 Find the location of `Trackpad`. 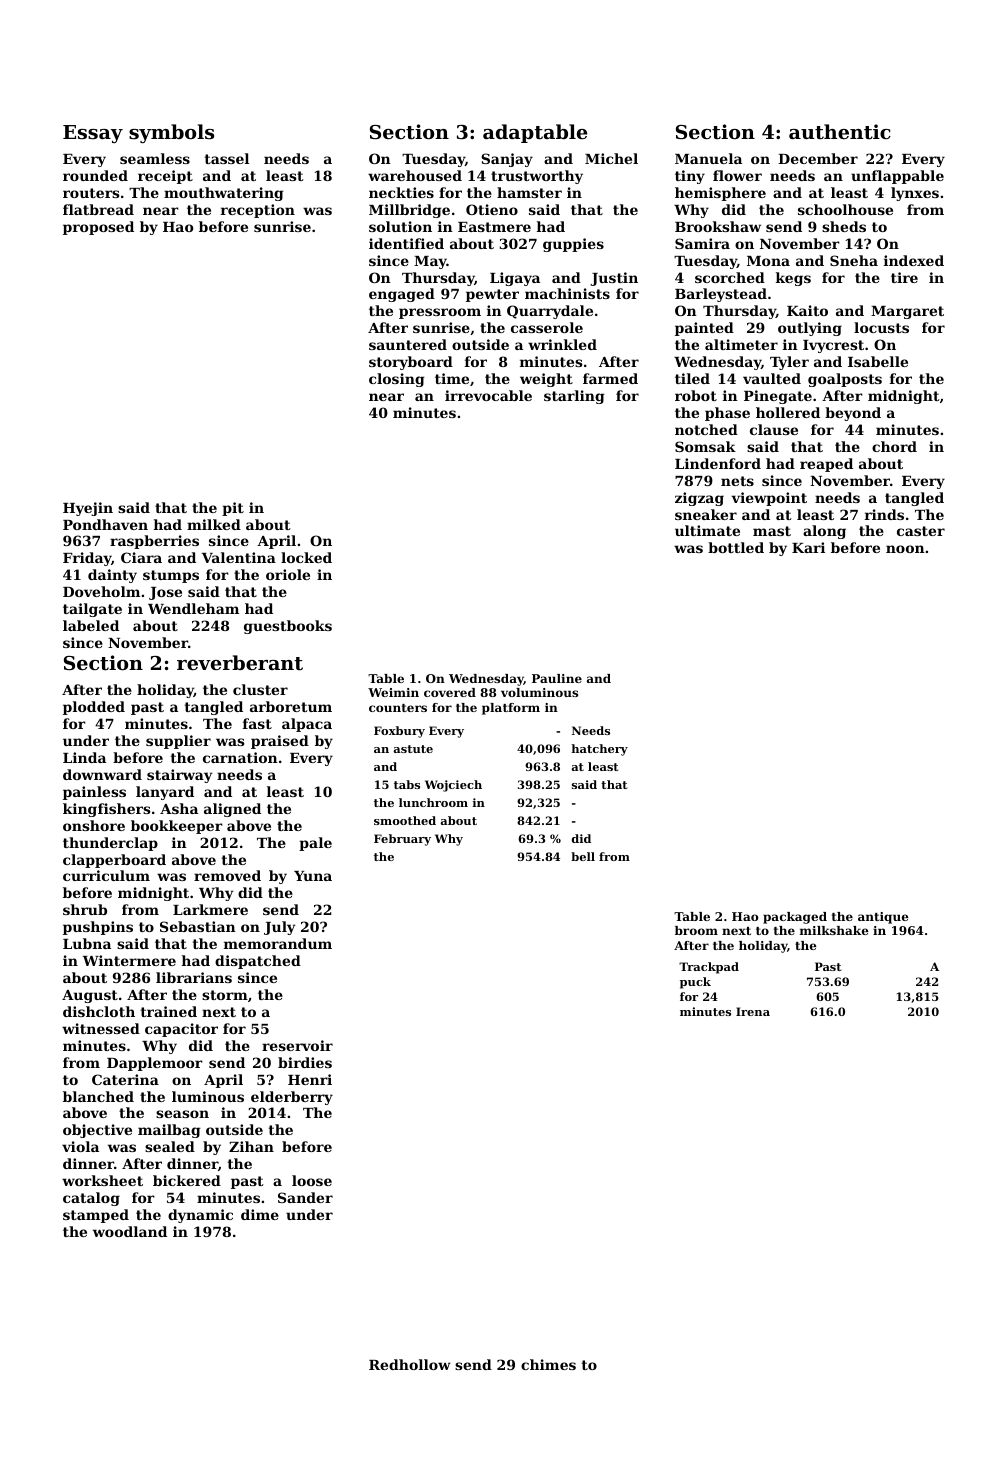

Trackpad is located at coordinates (709, 968).
